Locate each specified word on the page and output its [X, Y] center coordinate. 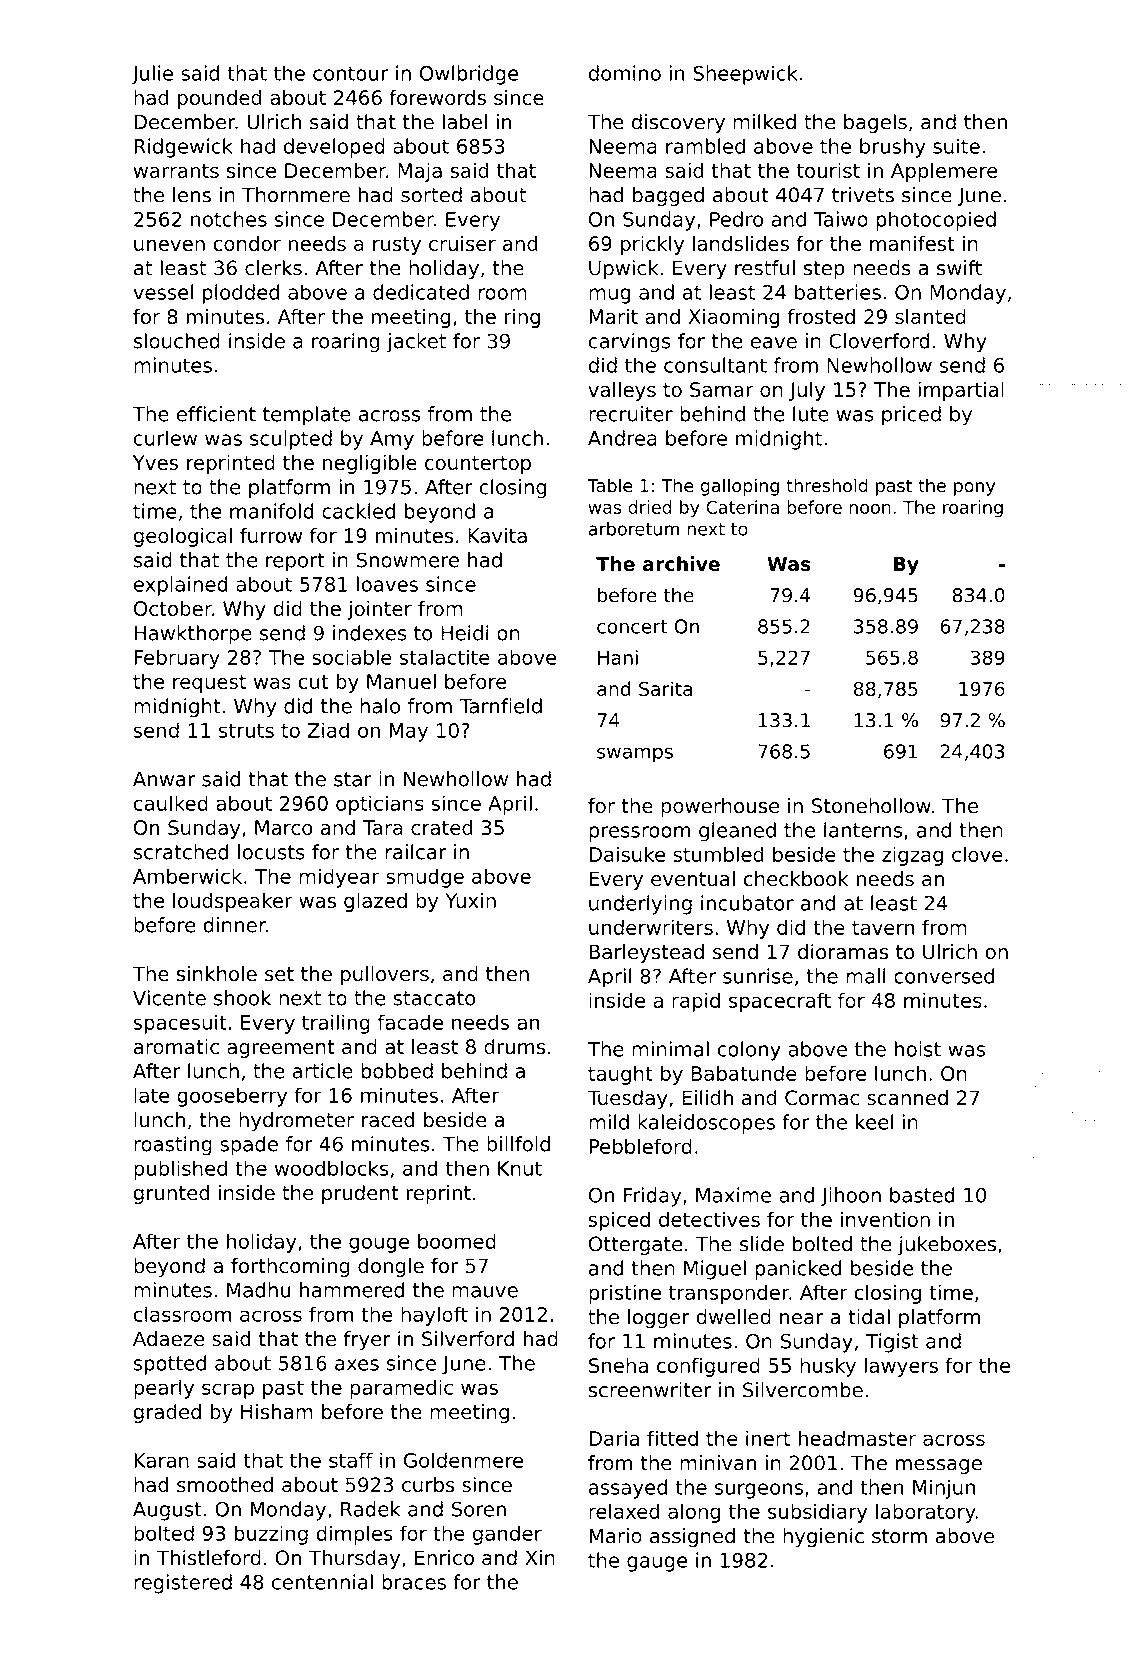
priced [911, 416]
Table [610, 485]
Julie [152, 75]
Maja [420, 172]
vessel [163, 292]
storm [899, 1536]
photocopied [936, 221]
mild [609, 1122]
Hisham [277, 1412]
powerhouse [720, 807]
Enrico [444, 1558]
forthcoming [290, 1267]
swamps [635, 755]
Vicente [169, 998]
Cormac [822, 1098]
